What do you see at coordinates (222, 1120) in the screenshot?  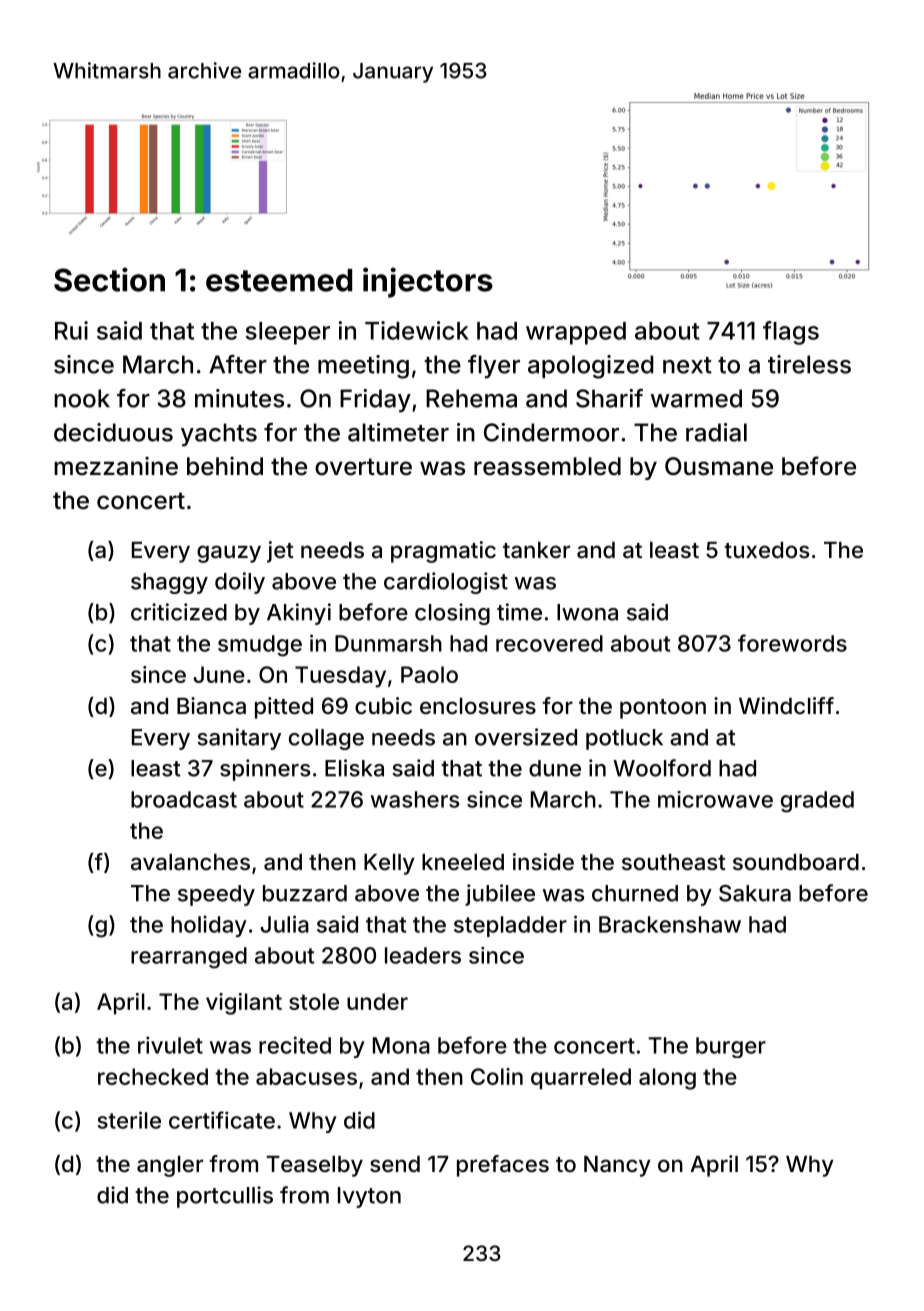 I see `certificate` at bounding box center [222, 1120].
